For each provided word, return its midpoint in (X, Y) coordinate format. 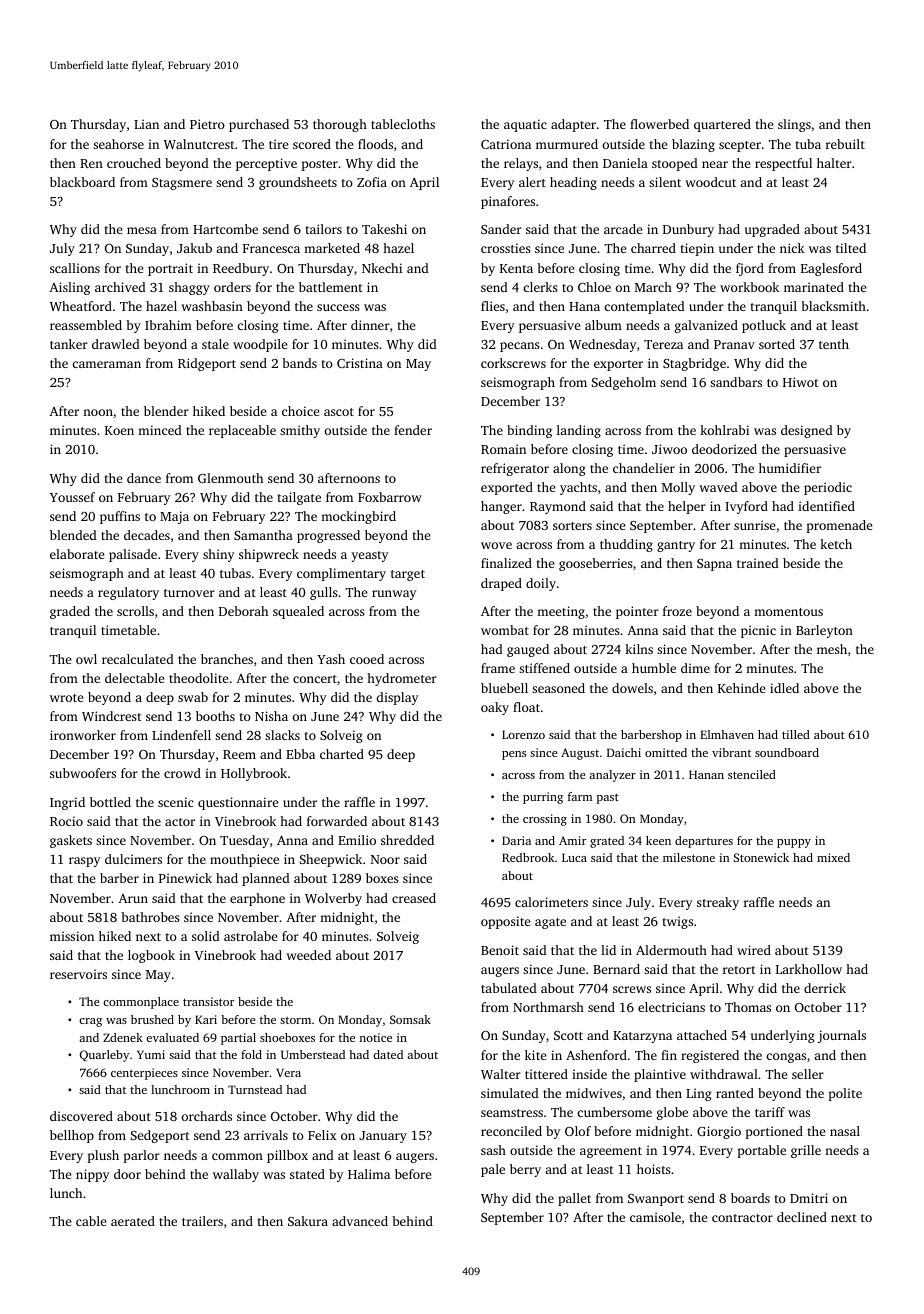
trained (758, 563)
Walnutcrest (199, 144)
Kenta (516, 268)
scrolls (135, 611)
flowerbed (659, 124)
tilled (796, 734)
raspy (84, 862)
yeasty (369, 556)
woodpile (260, 345)
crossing (545, 820)
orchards (206, 1116)
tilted (851, 248)
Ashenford (596, 1055)
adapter (573, 125)
